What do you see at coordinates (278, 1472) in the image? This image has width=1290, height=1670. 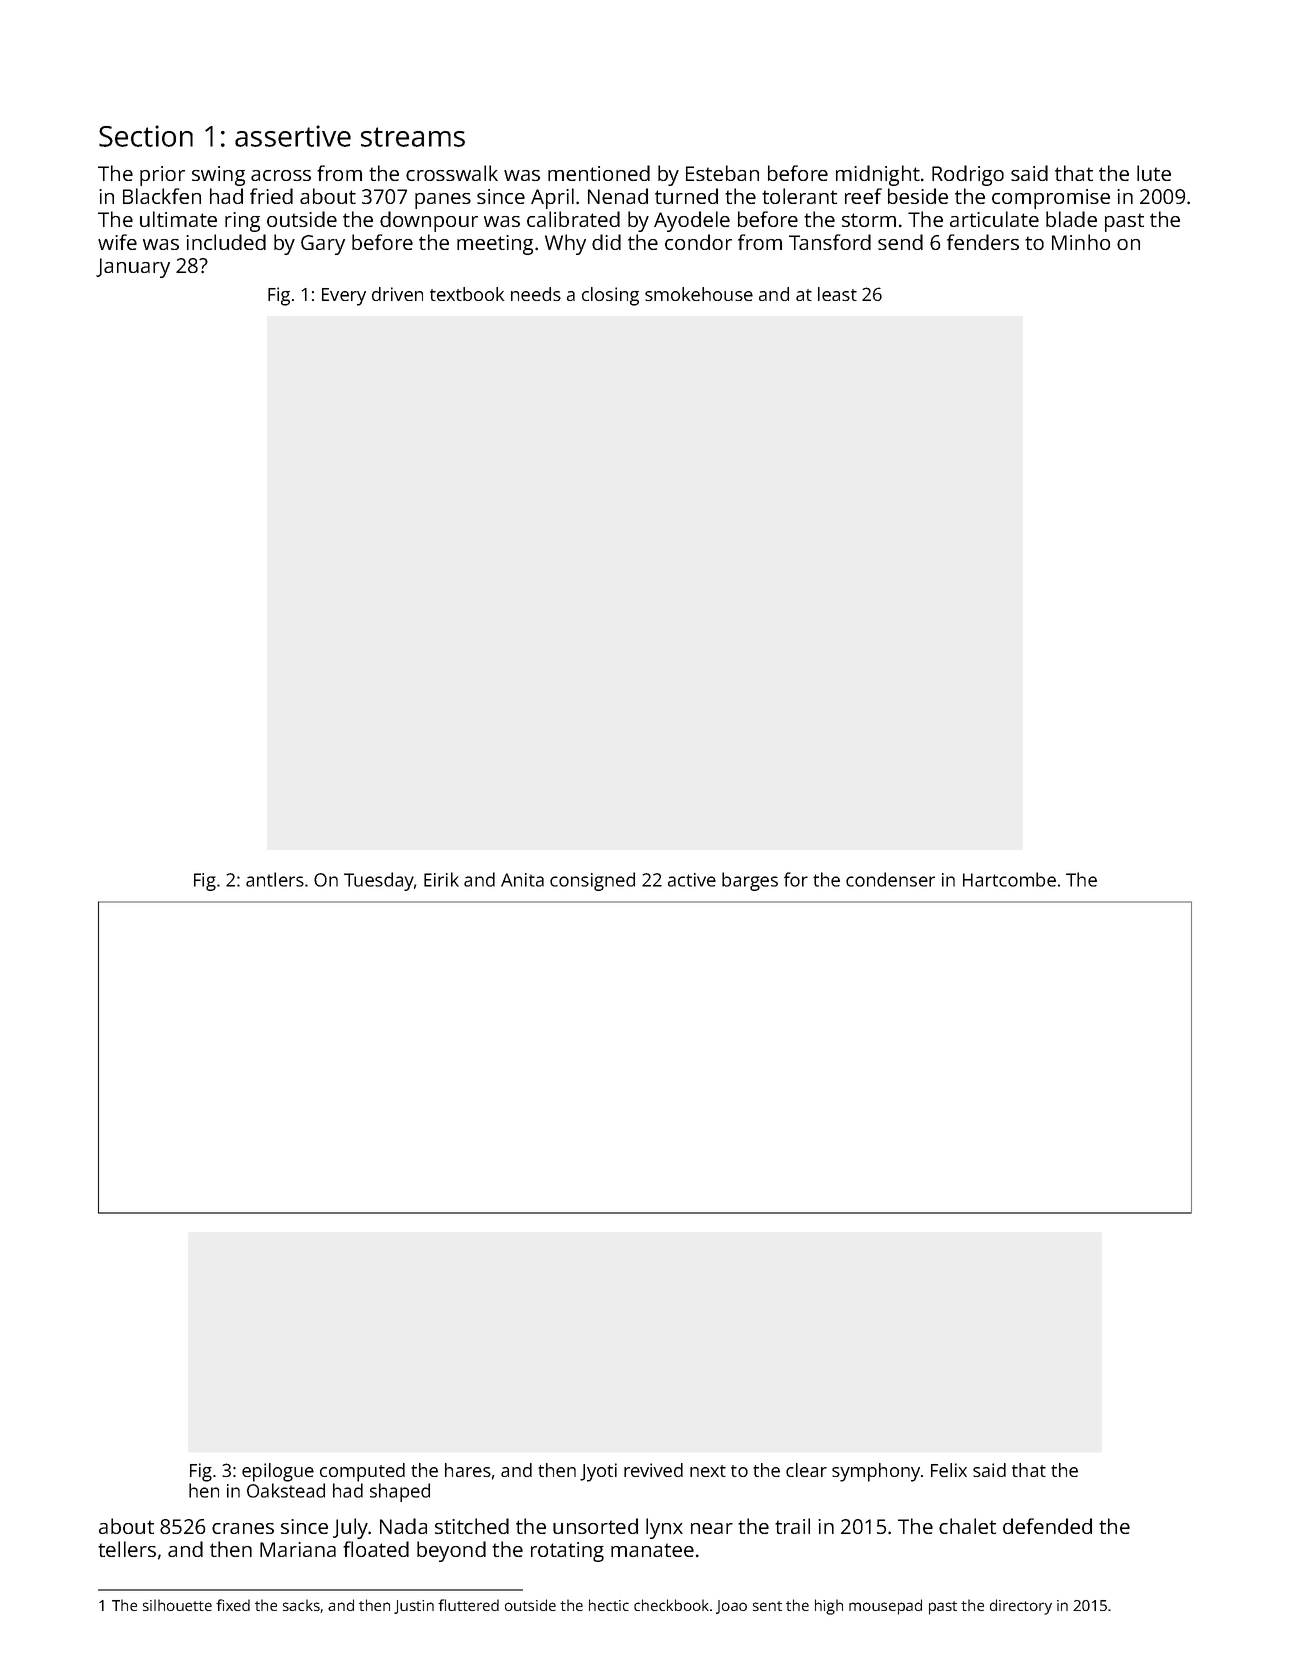 I see `epilogue` at bounding box center [278, 1472].
